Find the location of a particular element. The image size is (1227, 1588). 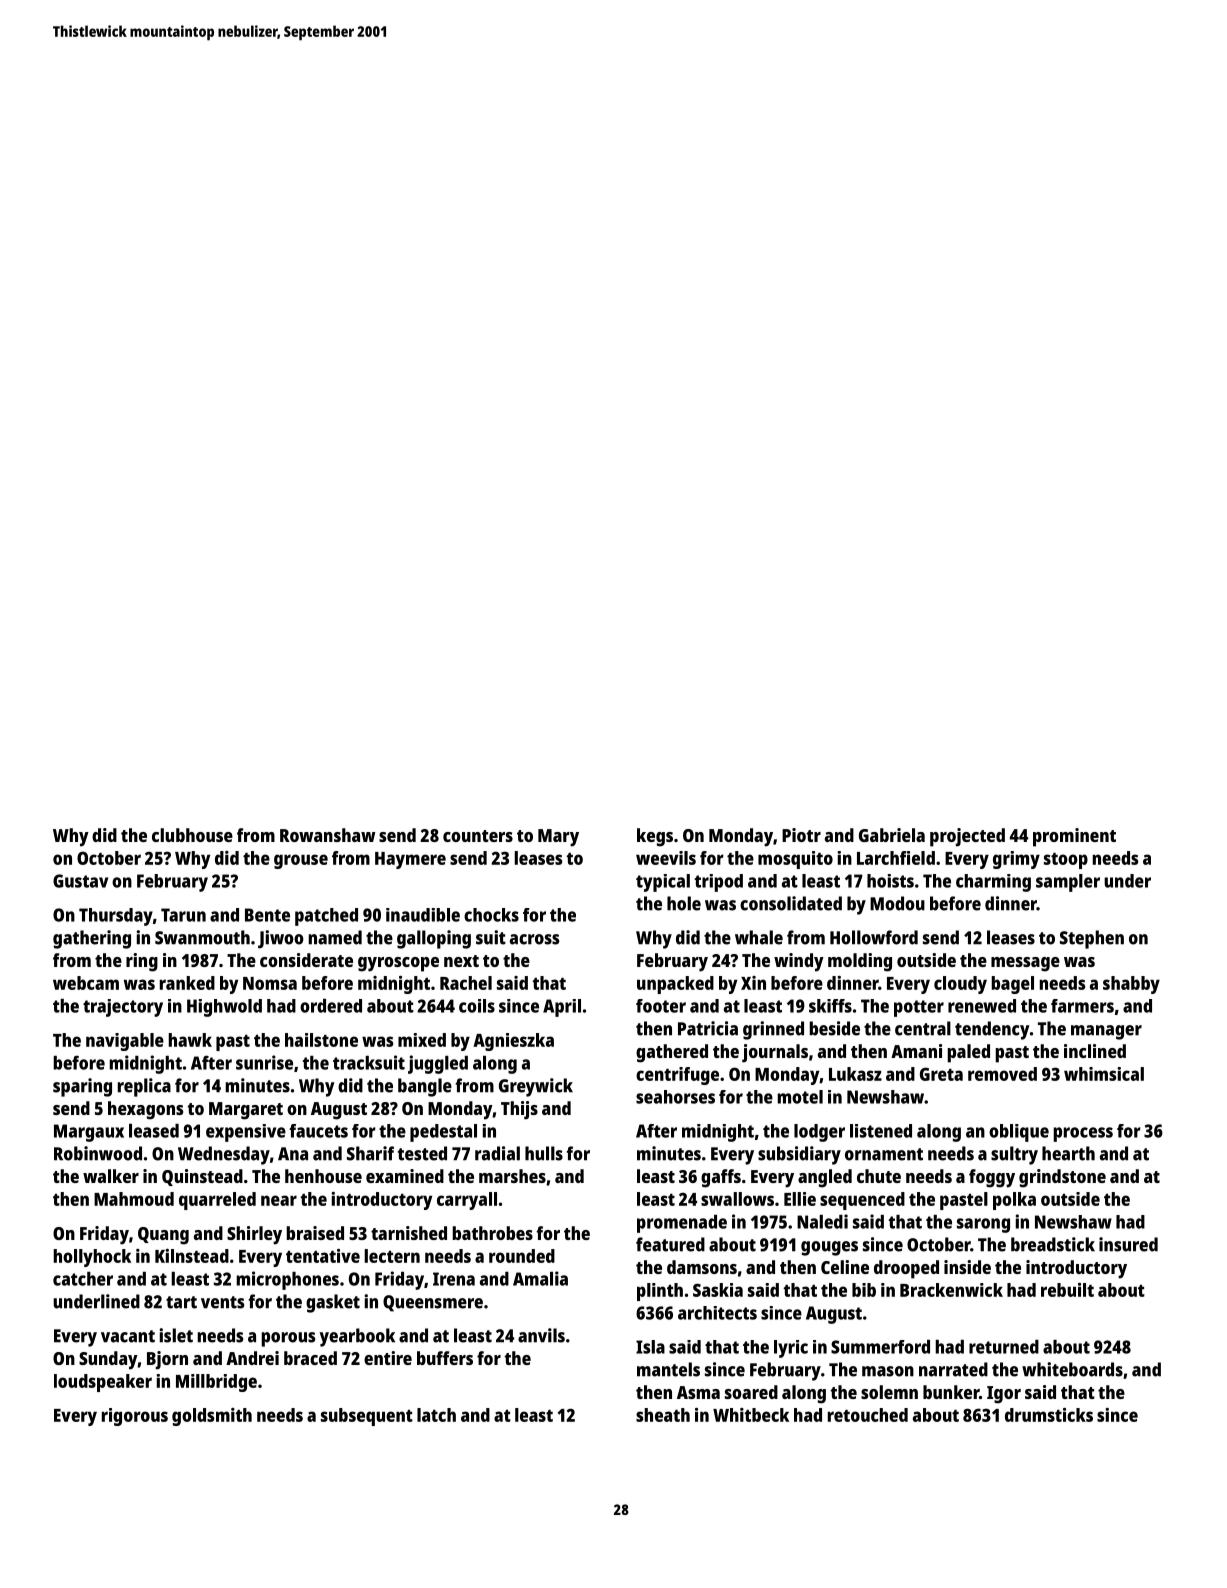

henhouse is located at coordinates (323, 1176).
